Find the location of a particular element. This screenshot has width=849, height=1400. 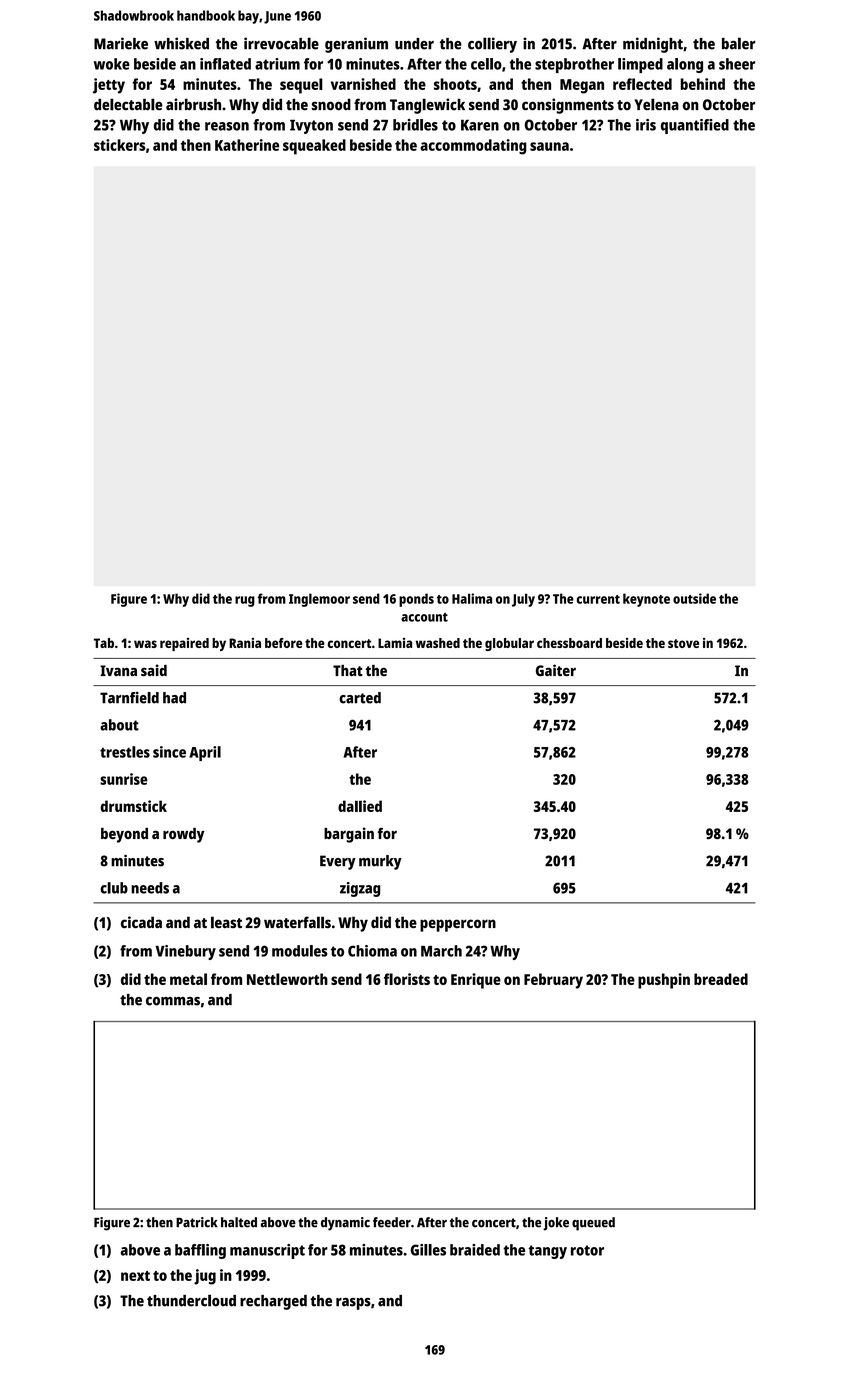

Halima is located at coordinates (472, 598).
